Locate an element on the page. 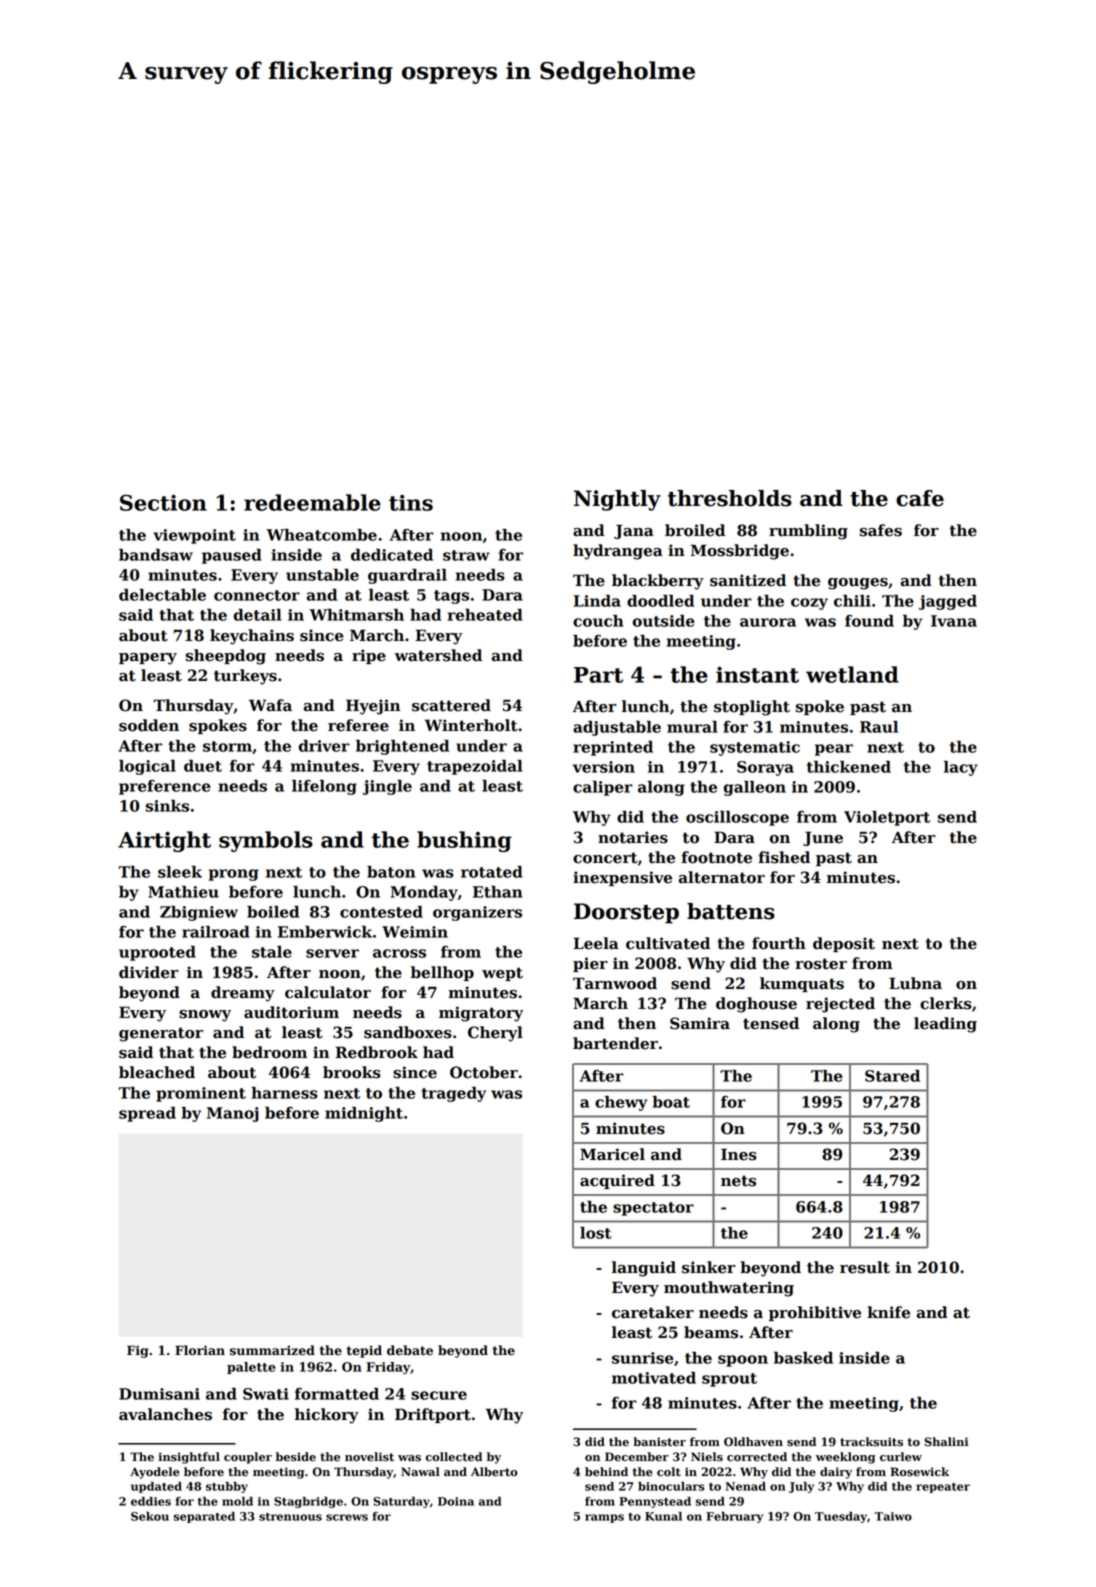  result is located at coordinates (865, 1267).
